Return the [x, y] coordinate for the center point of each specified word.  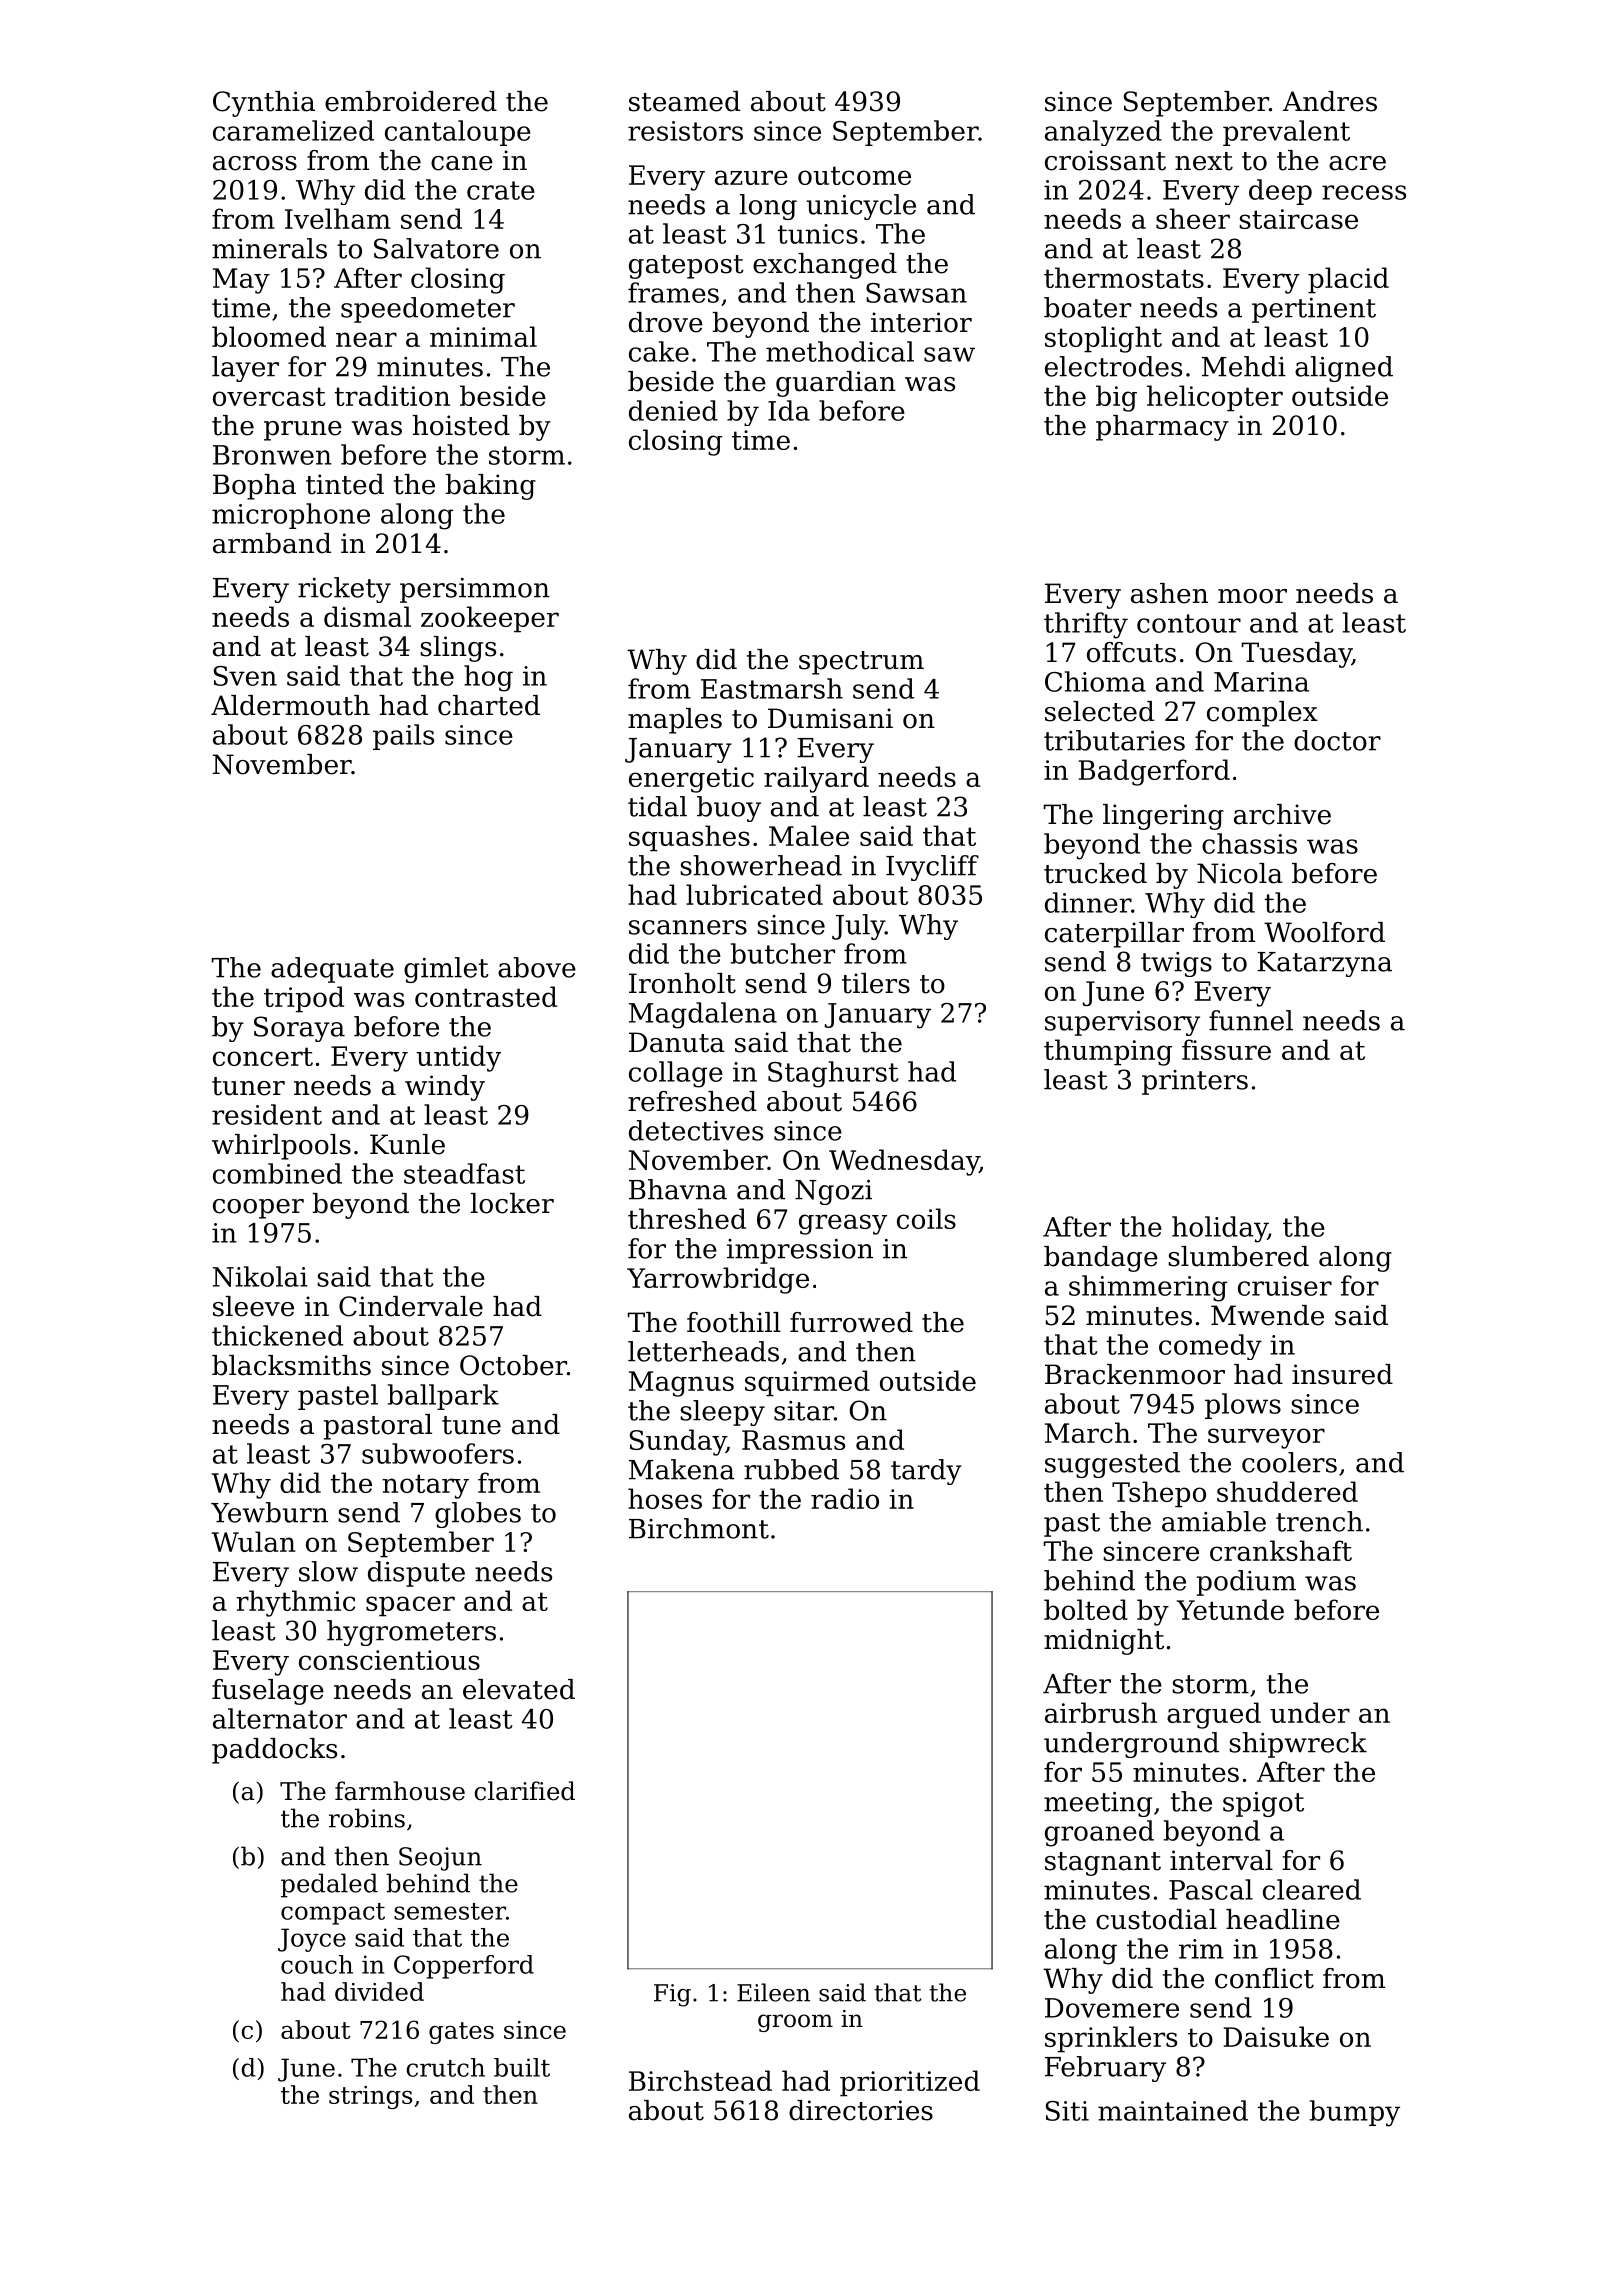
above [537, 967]
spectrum [861, 663]
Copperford [464, 1967]
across [255, 163]
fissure [1226, 1049]
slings [458, 649]
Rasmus [793, 1440]
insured [1342, 1374]
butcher [783, 953]
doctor [1337, 740]
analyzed [1103, 133]
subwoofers [438, 1453]
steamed [684, 101]
